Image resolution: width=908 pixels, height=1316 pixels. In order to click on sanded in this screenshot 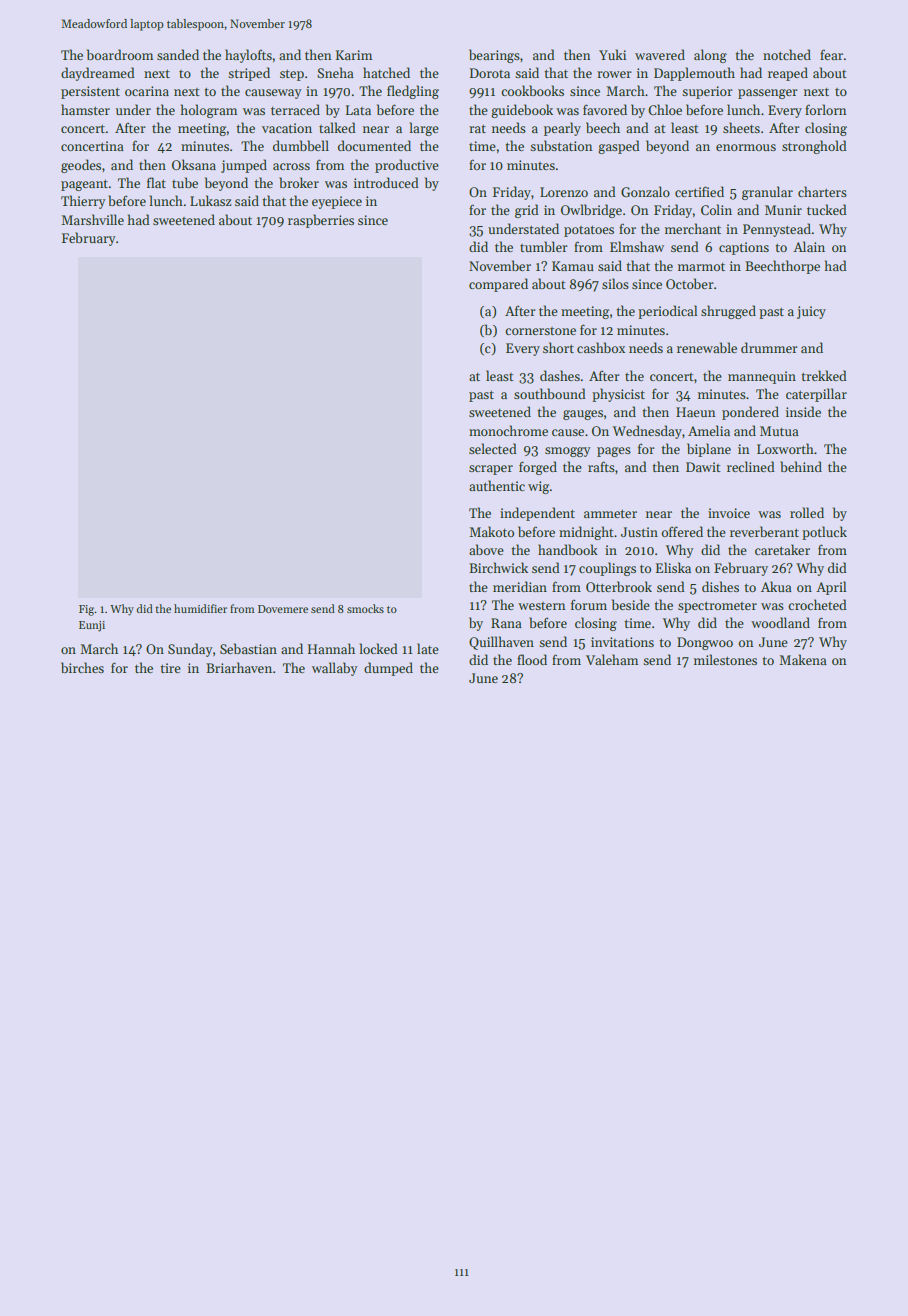, I will do `click(178, 54)`.
